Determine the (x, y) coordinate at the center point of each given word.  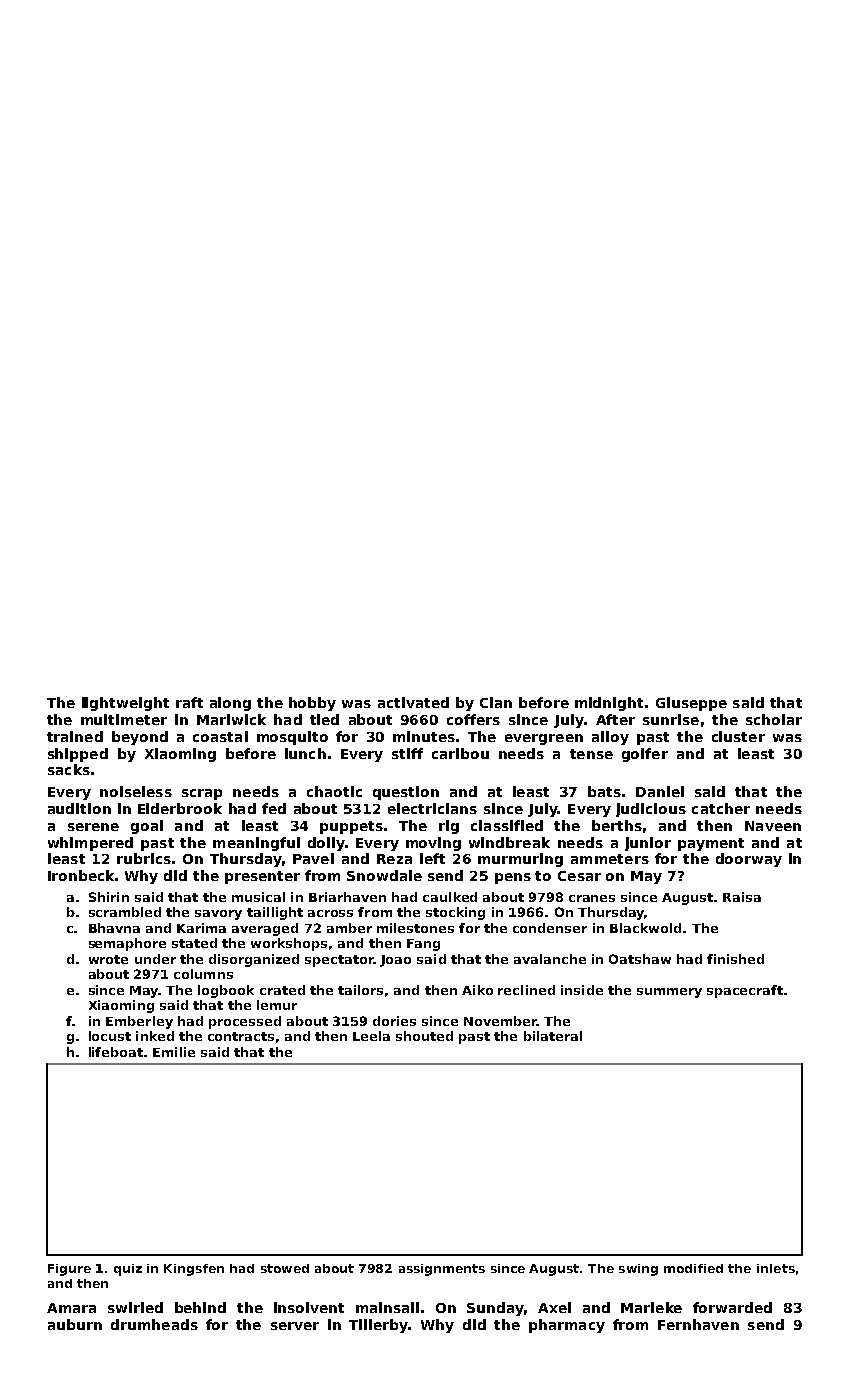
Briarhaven (347, 897)
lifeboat (116, 1052)
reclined (526, 990)
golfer (645, 755)
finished (735, 959)
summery (669, 993)
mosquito (292, 738)
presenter (262, 877)
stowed (285, 1268)
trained (75, 736)
